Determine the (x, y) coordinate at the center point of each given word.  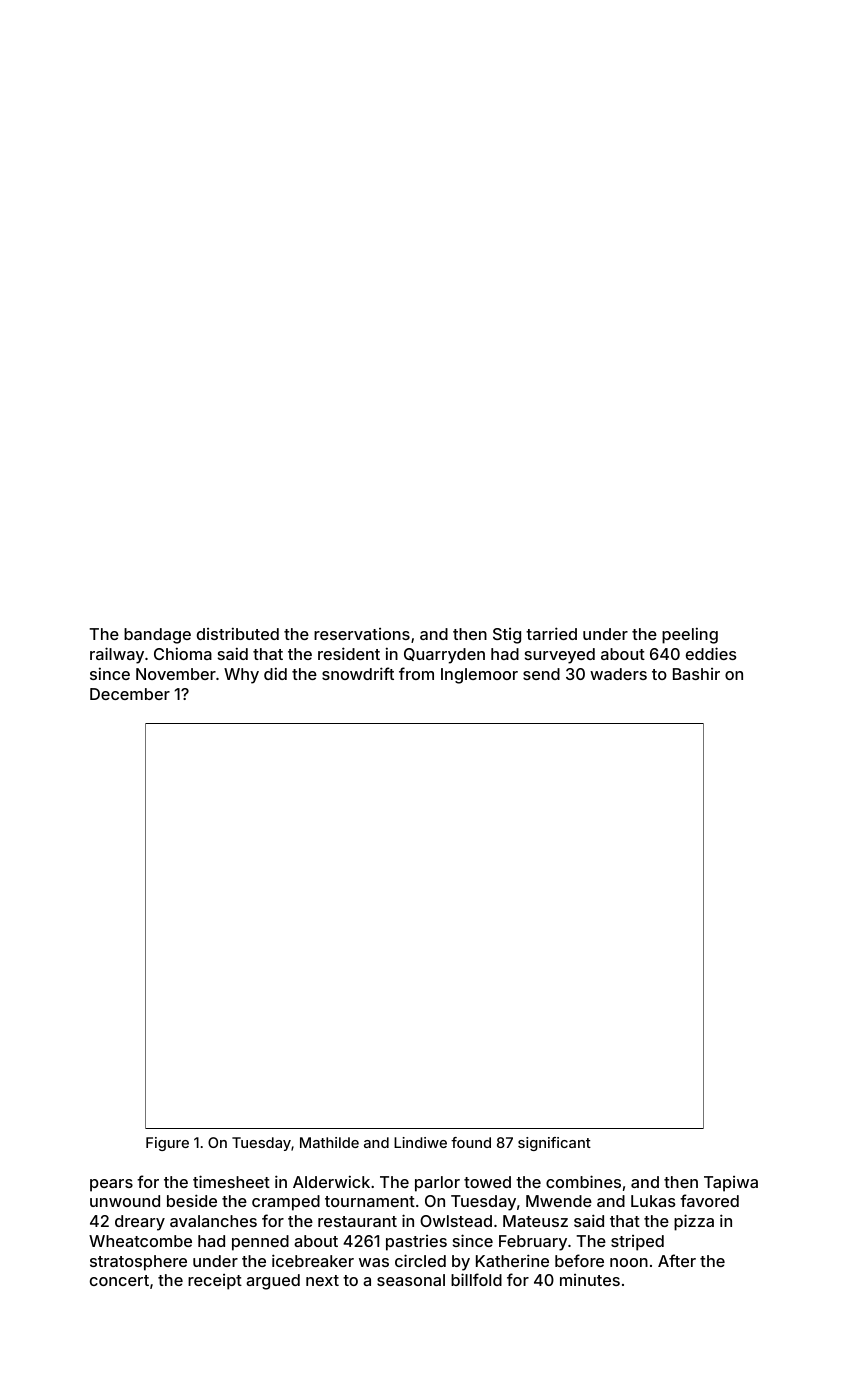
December (130, 694)
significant (554, 1144)
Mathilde (329, 1142)
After (677, 1260)
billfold (476, 1279)
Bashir (696, 674)
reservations (362, 634)
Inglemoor (479, 676)
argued (273, 1282)
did (275, 673)
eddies (711, 653)
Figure (167, 1144)
